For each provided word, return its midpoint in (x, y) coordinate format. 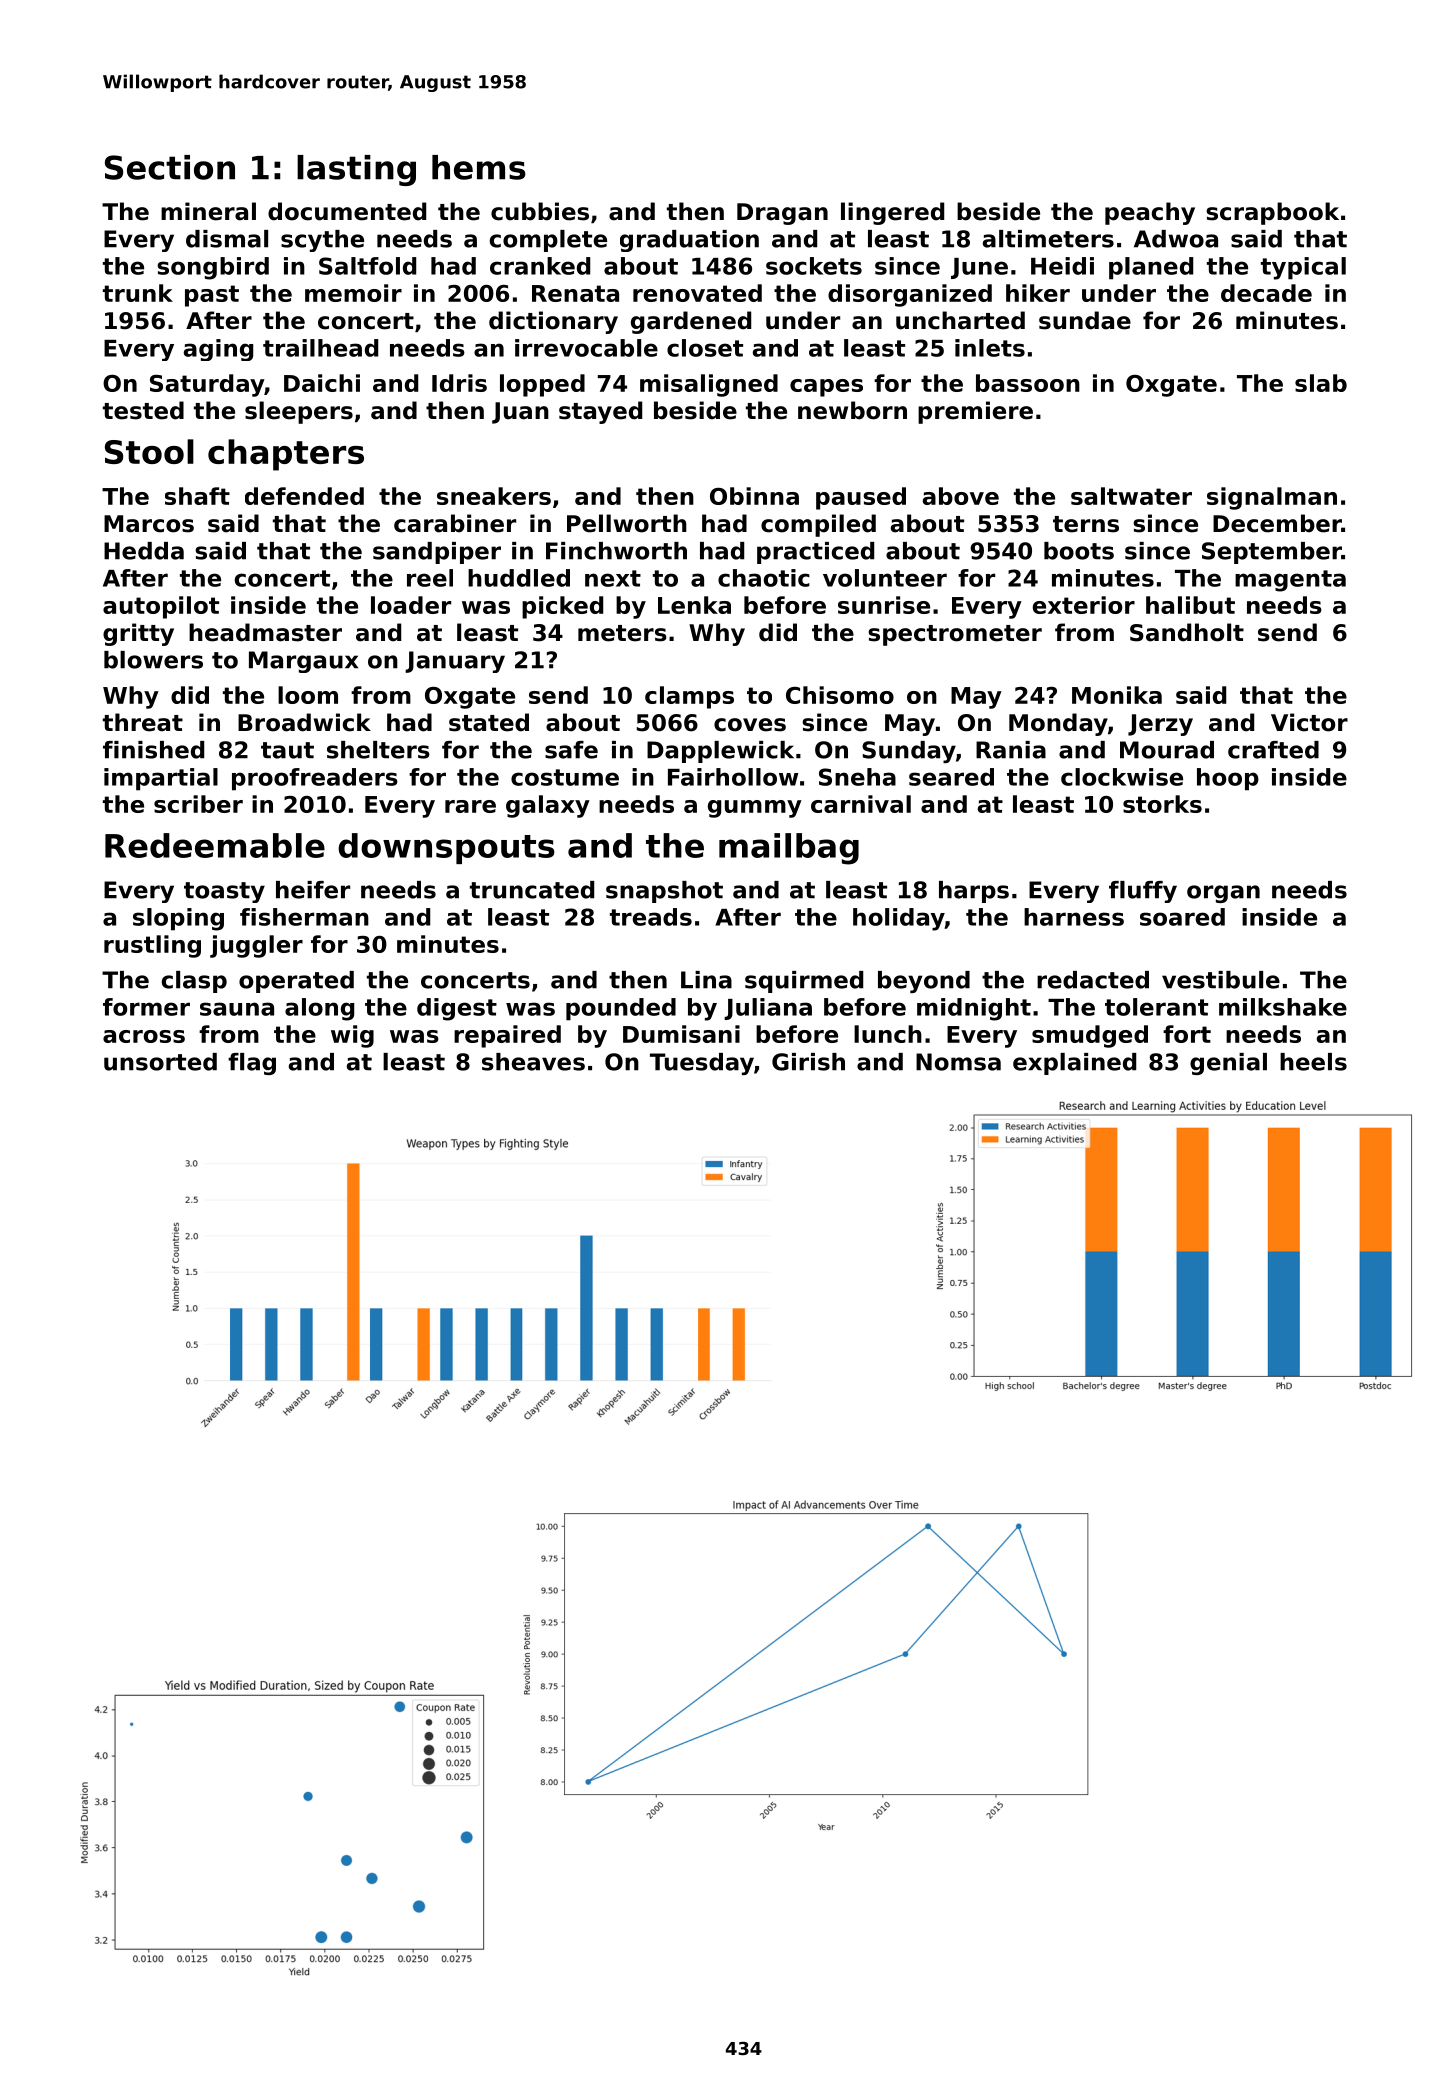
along (319, 1009)
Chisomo (840, 695)
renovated (697, 293)
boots (1079, 551)
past (212, 296)
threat (143, 722)
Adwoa (1176, 239)
